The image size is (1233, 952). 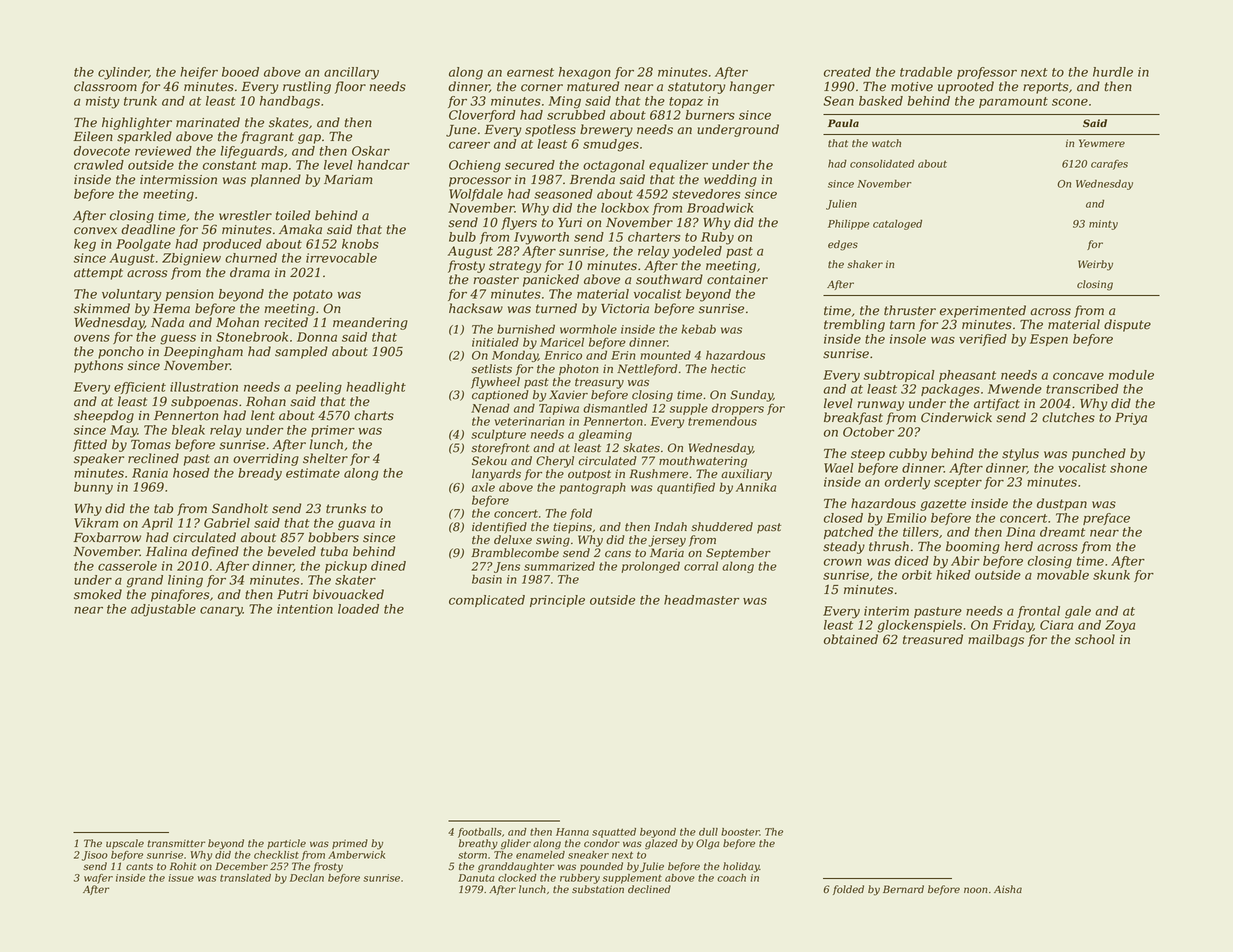 What do you see at coordinates (221, 611) in the image?
I see `canary` at bounding box center [221, 611].
